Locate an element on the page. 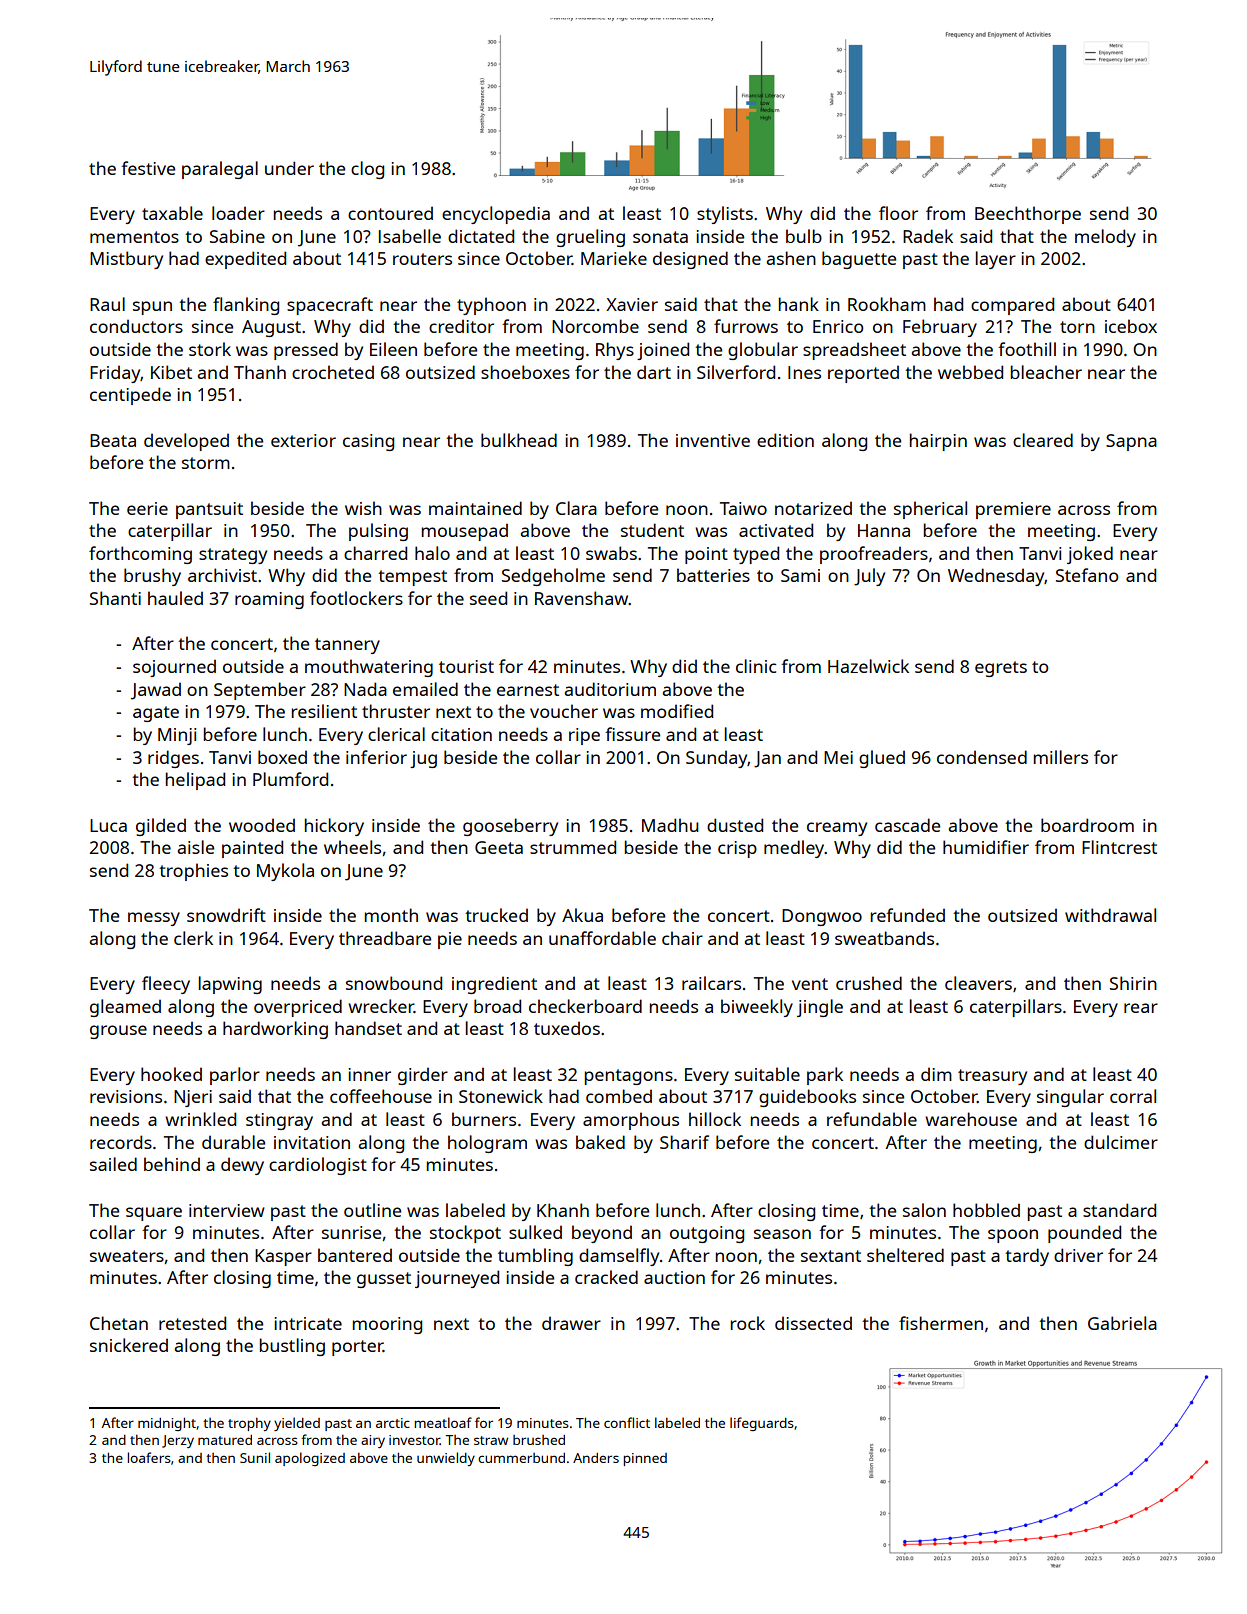 This image has width=1247, height=1614. festive is located at coordinates (148, 168).
